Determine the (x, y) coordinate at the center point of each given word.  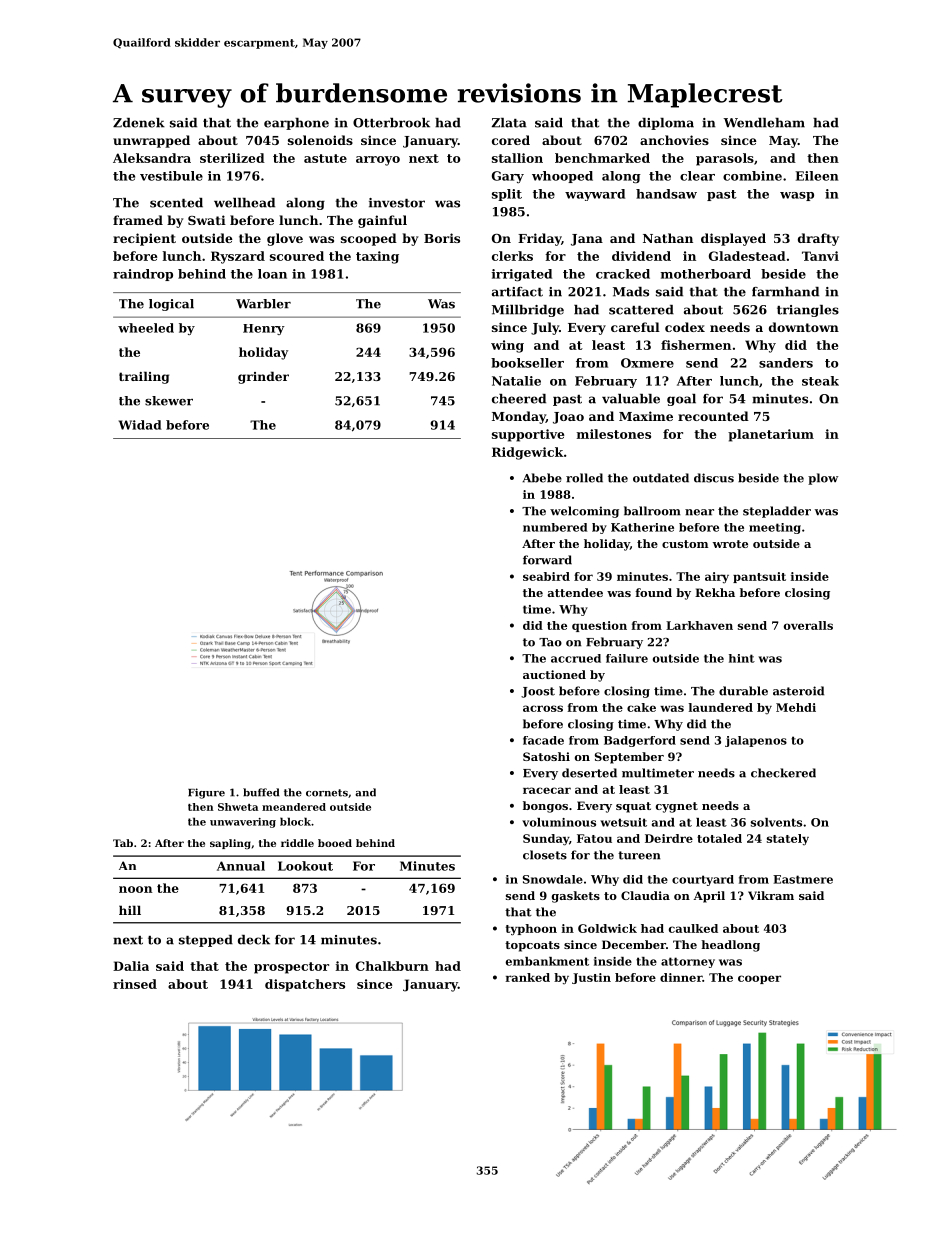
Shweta (238, 807)
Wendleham (764, 123)
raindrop (143, 275)
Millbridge (528, 311)
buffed (261, 792)
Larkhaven (699, 625)
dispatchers (305, 985)
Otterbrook (391, 123)
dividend (641, 256)
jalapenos (756, 741)
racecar (547, 790)
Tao (550, 642)
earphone (296, 124)
